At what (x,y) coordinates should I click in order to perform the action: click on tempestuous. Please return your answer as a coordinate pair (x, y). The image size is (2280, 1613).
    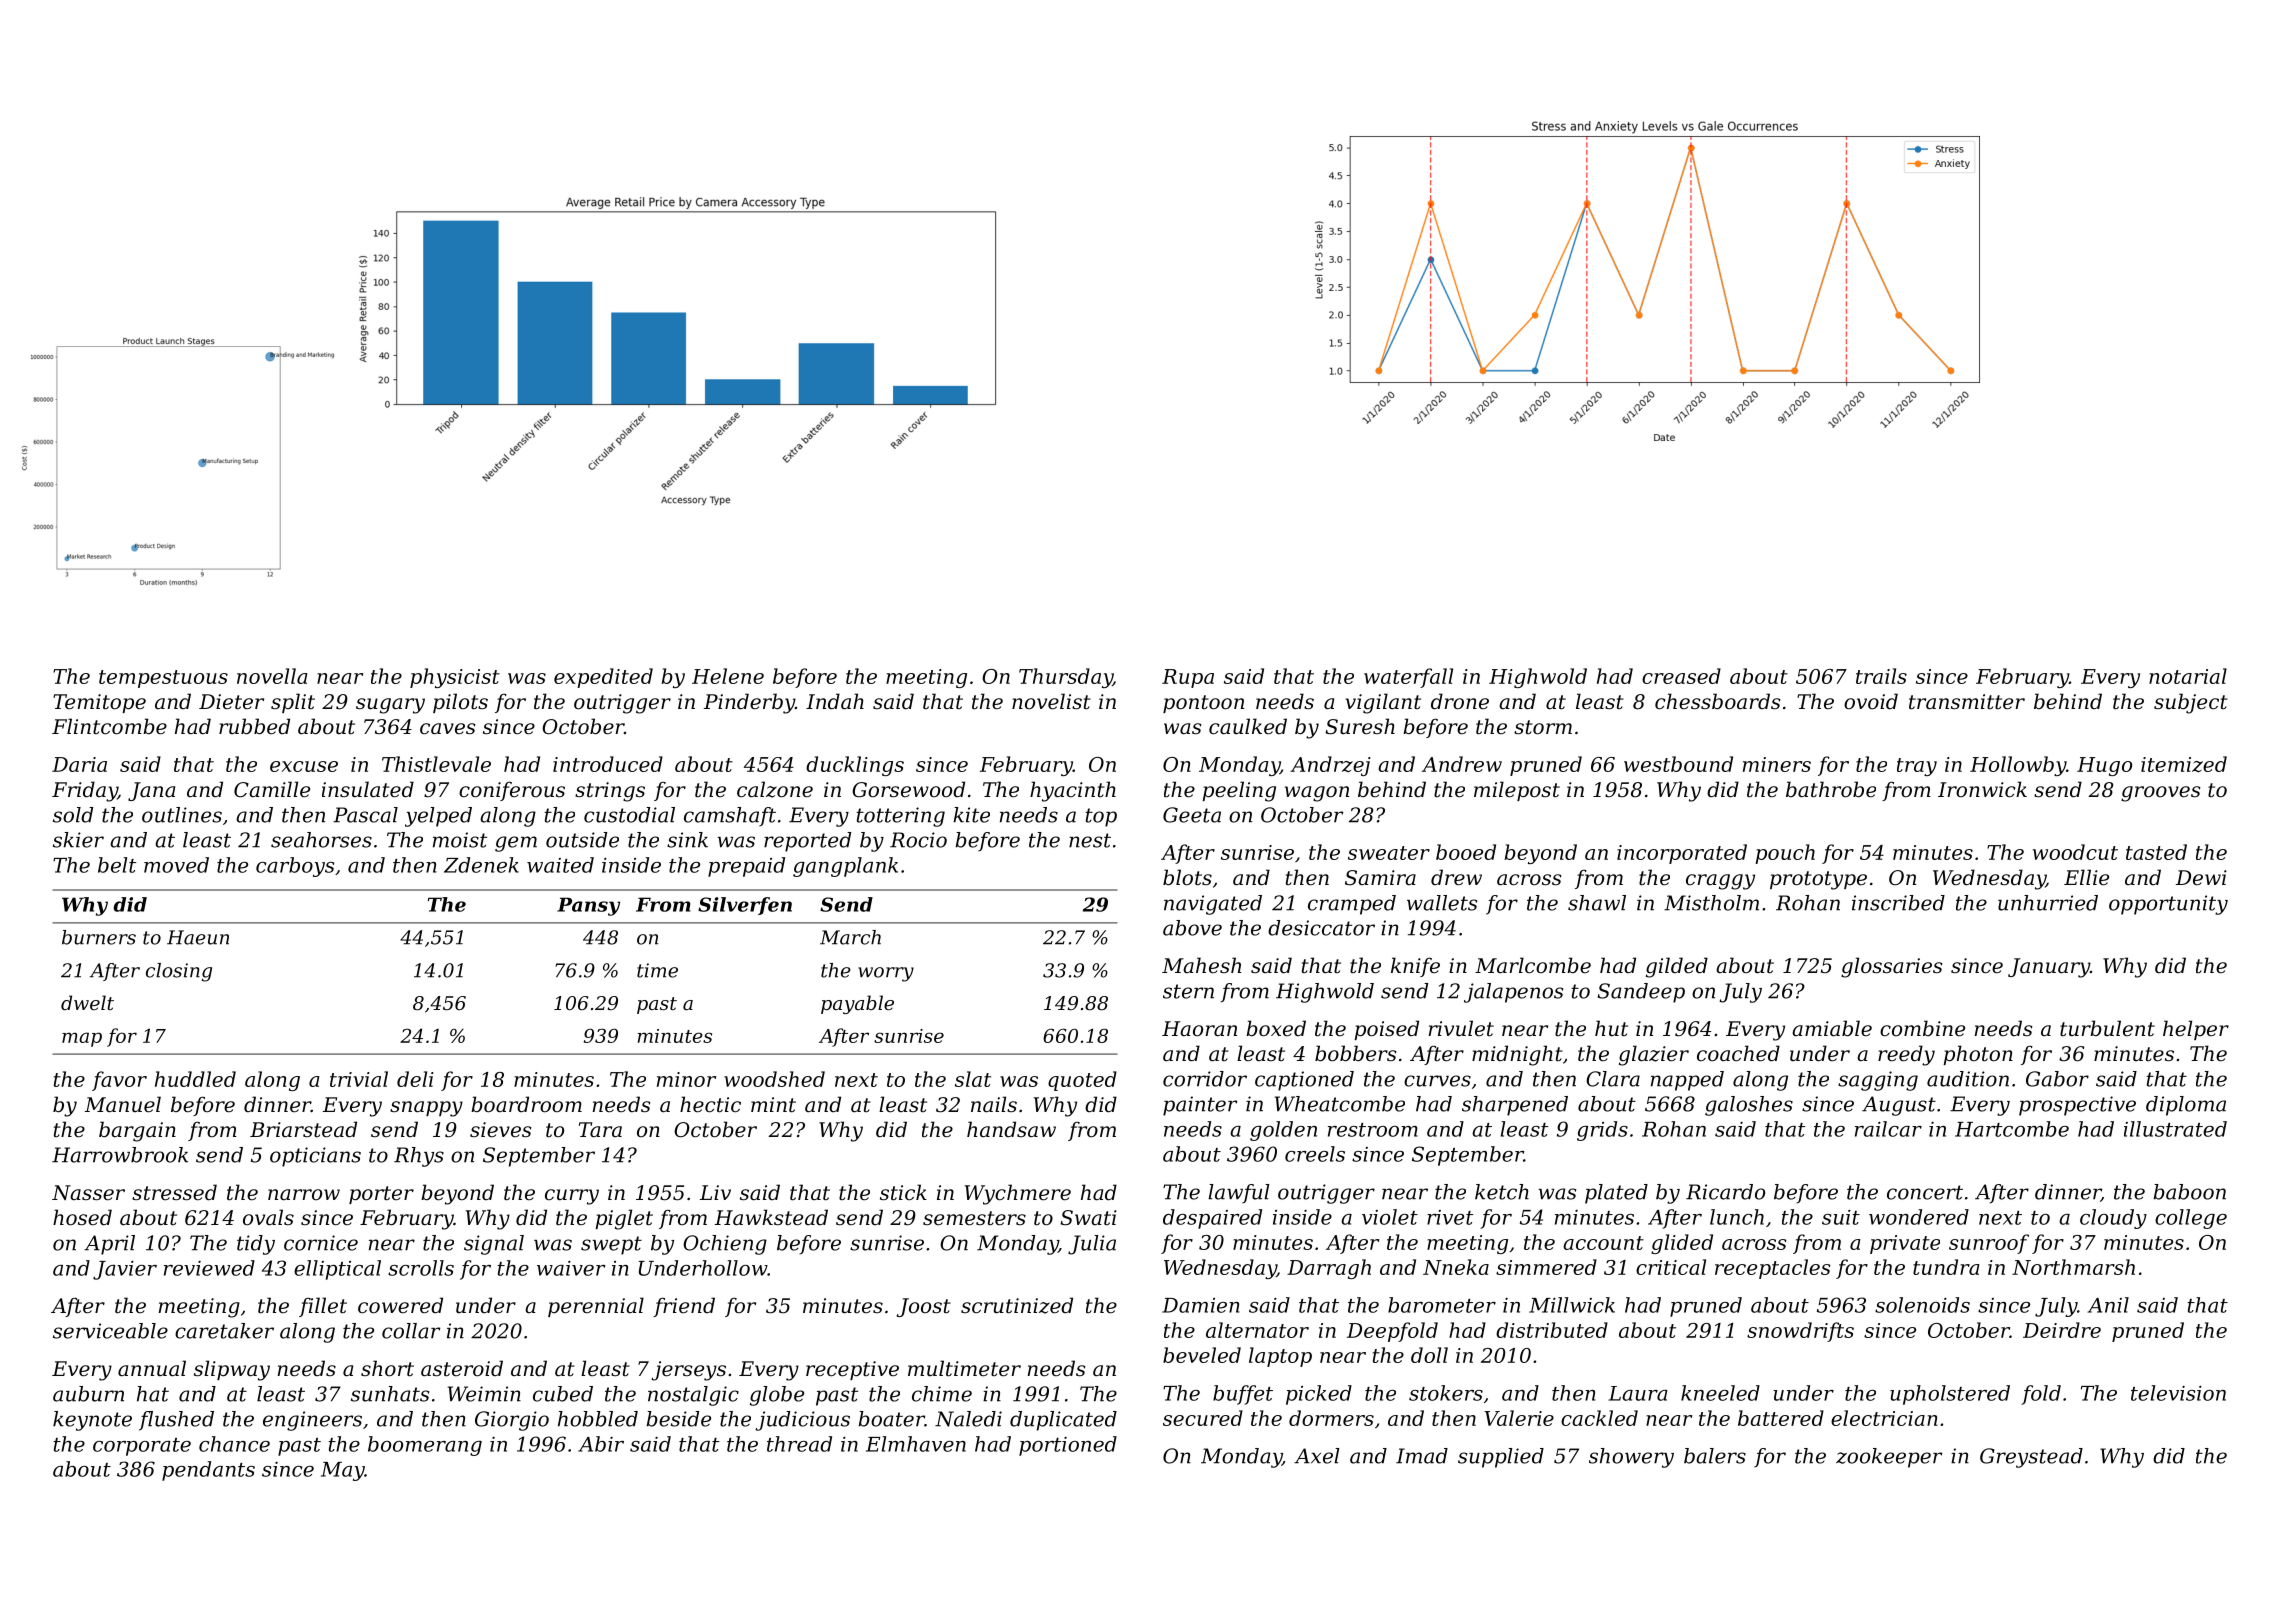
    Looking at the image, I should click on (163, 679).
